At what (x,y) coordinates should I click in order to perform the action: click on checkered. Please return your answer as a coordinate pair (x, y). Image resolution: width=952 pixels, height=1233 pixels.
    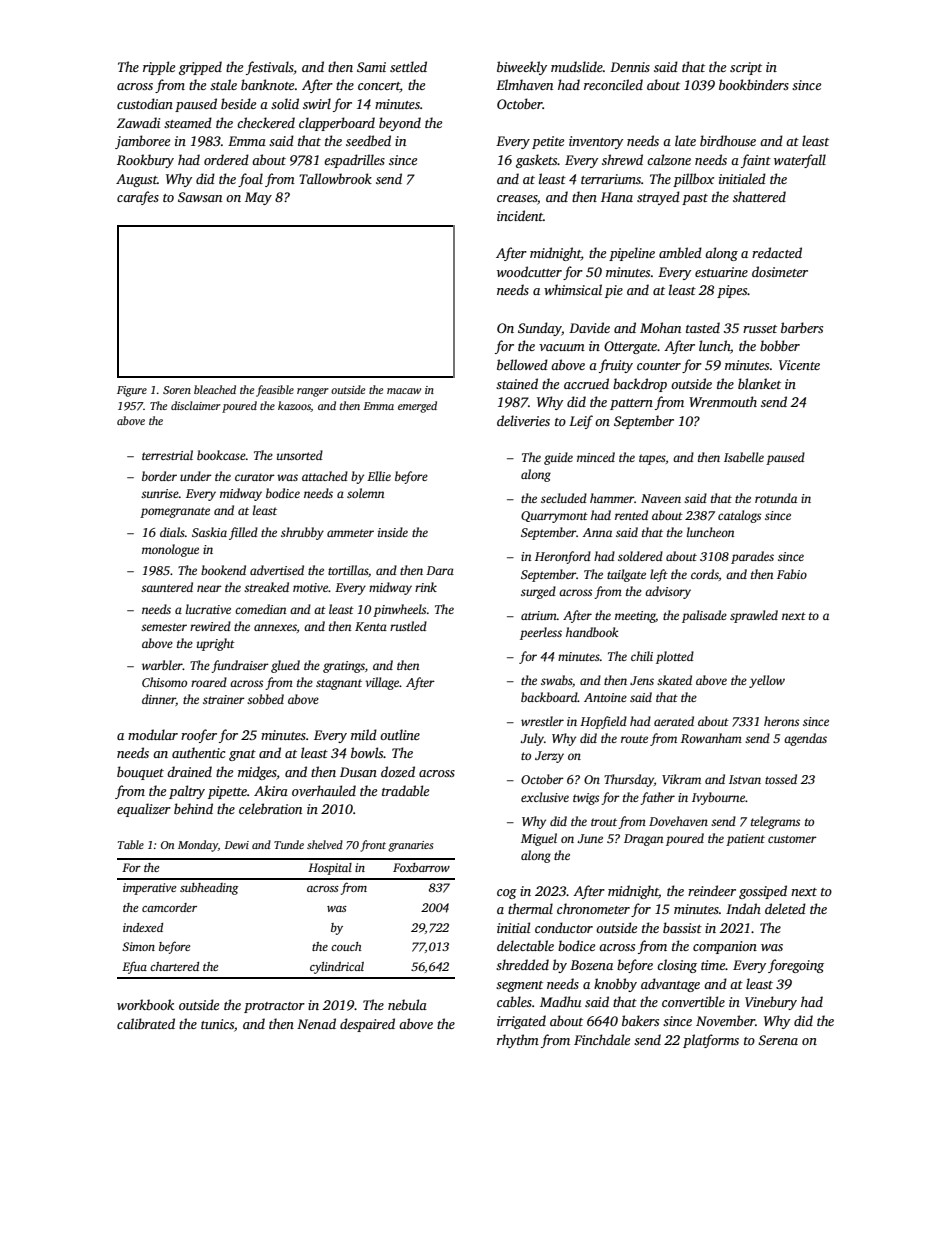
    Looking at the image, I should click on (266, 122).
